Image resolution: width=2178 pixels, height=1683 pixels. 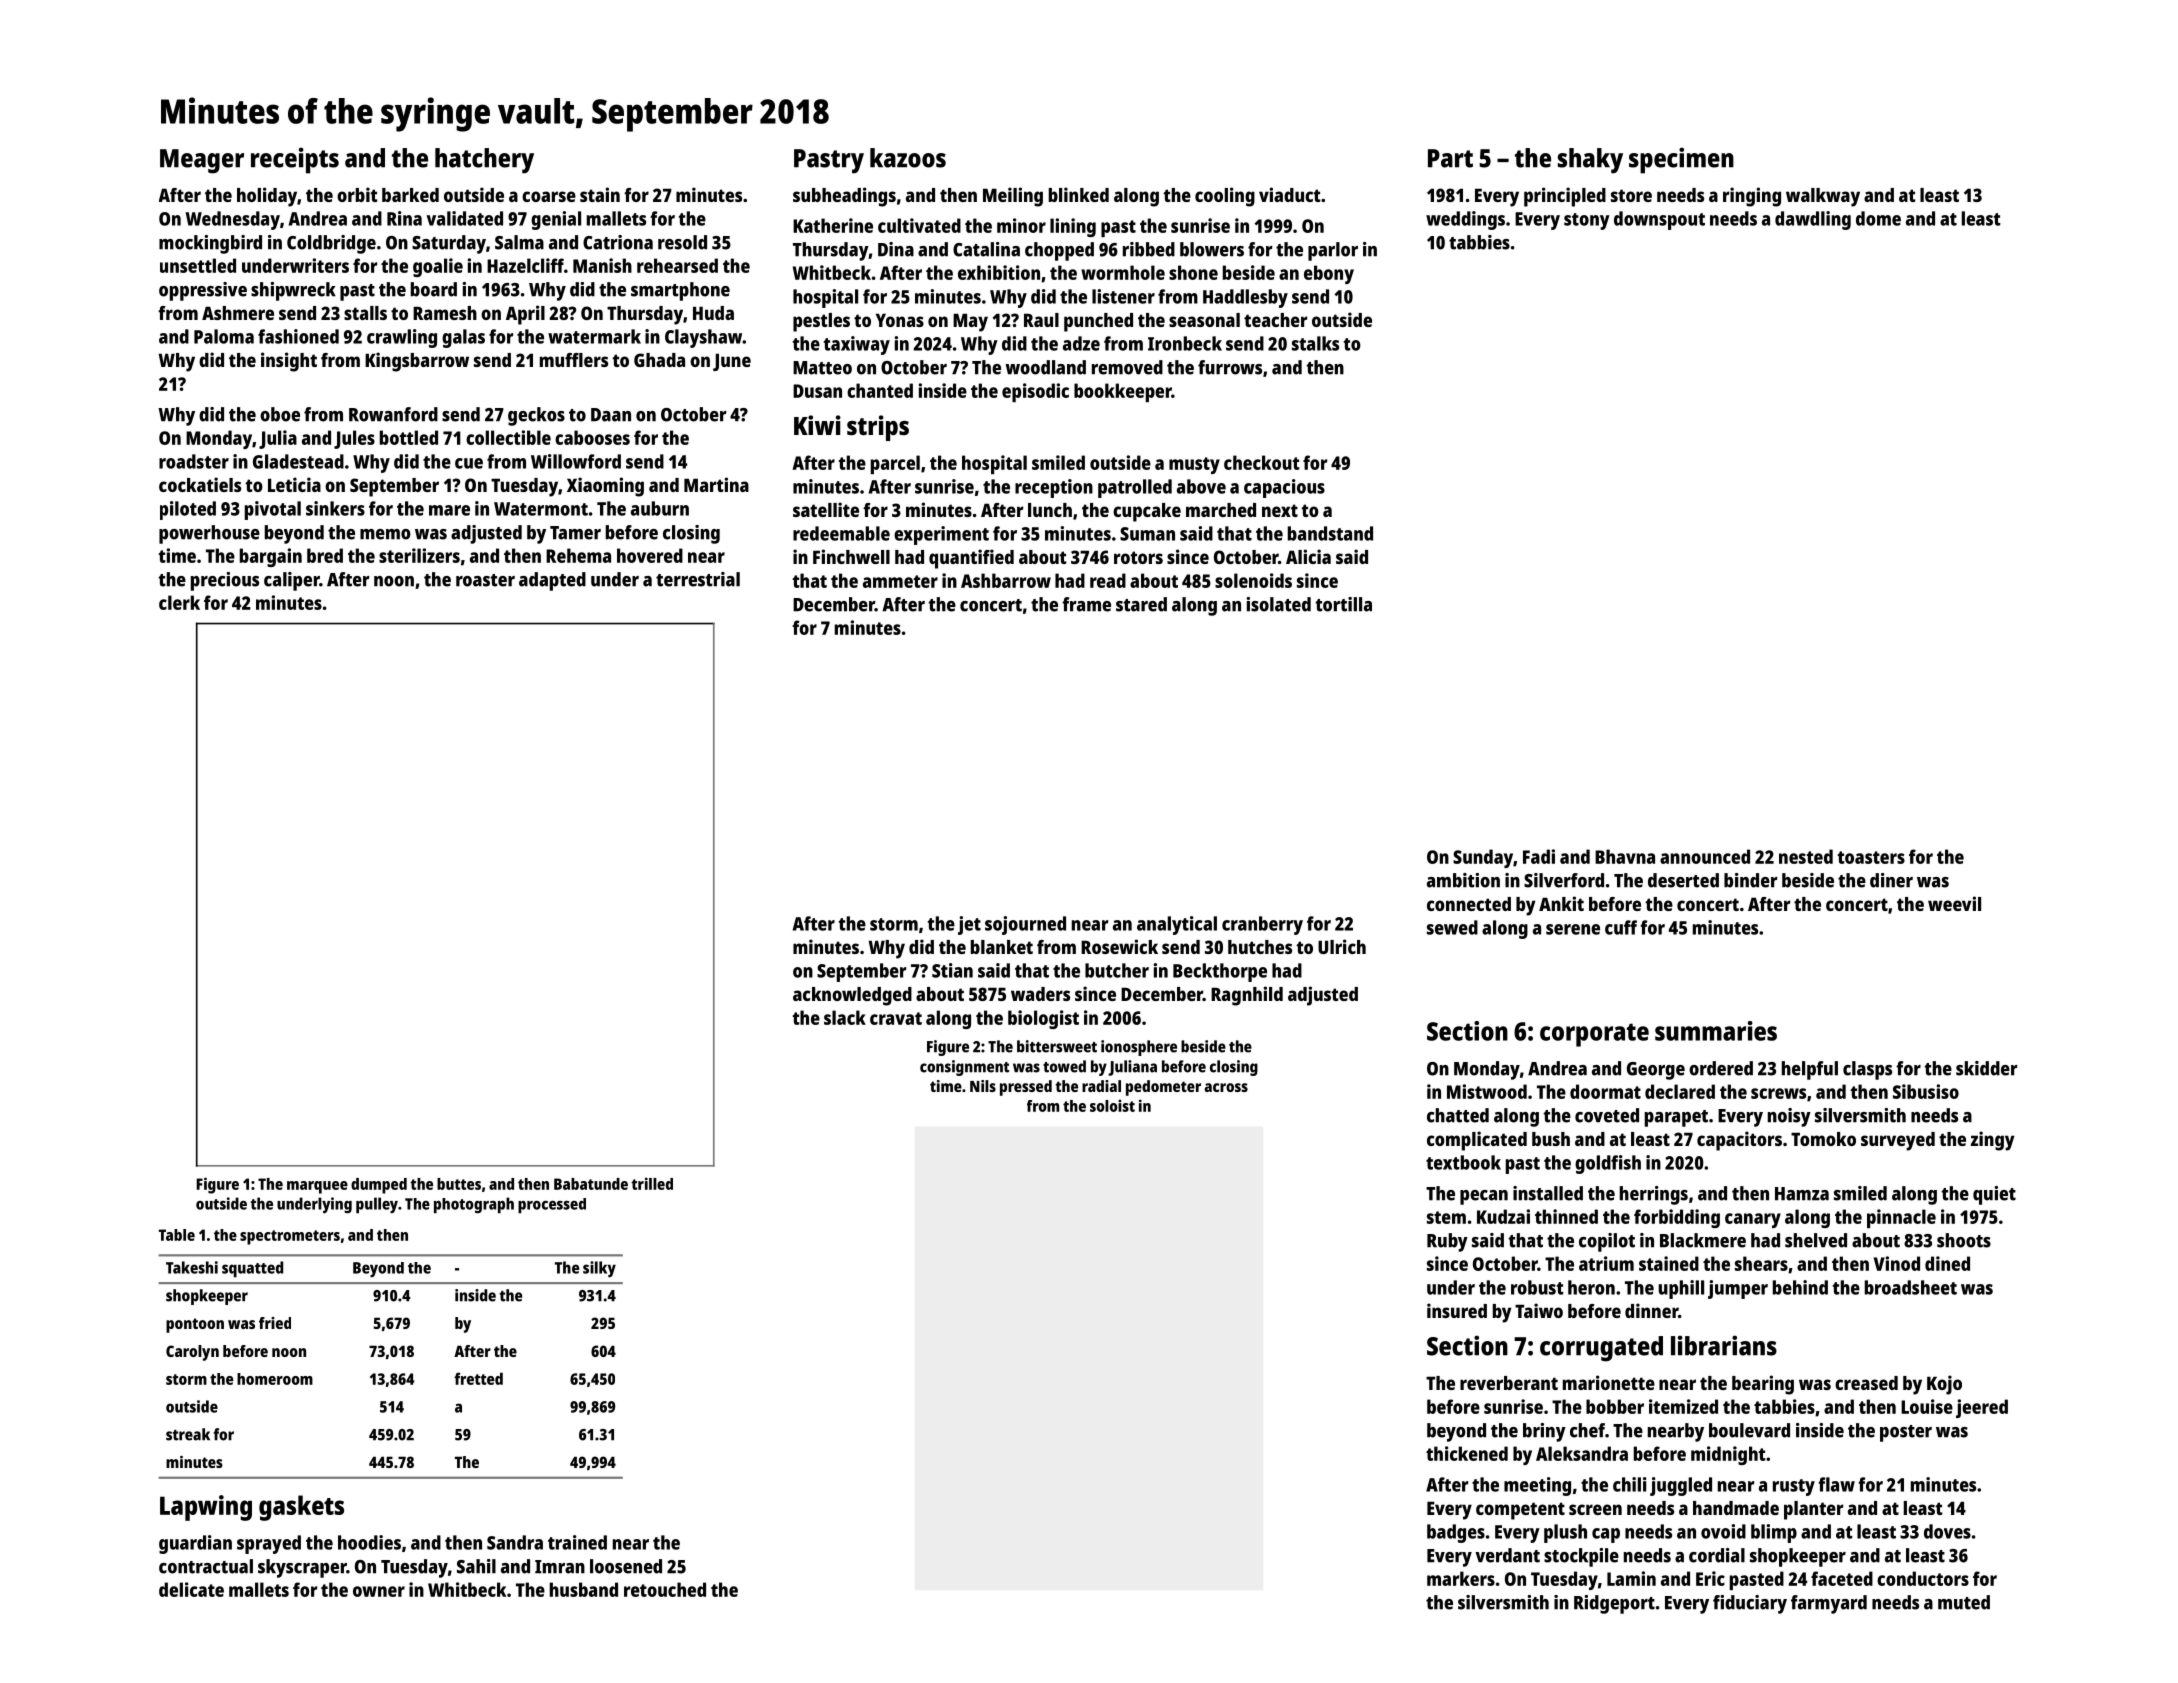 I want to click on broadsheet, so click(x=1911, y=1287).
